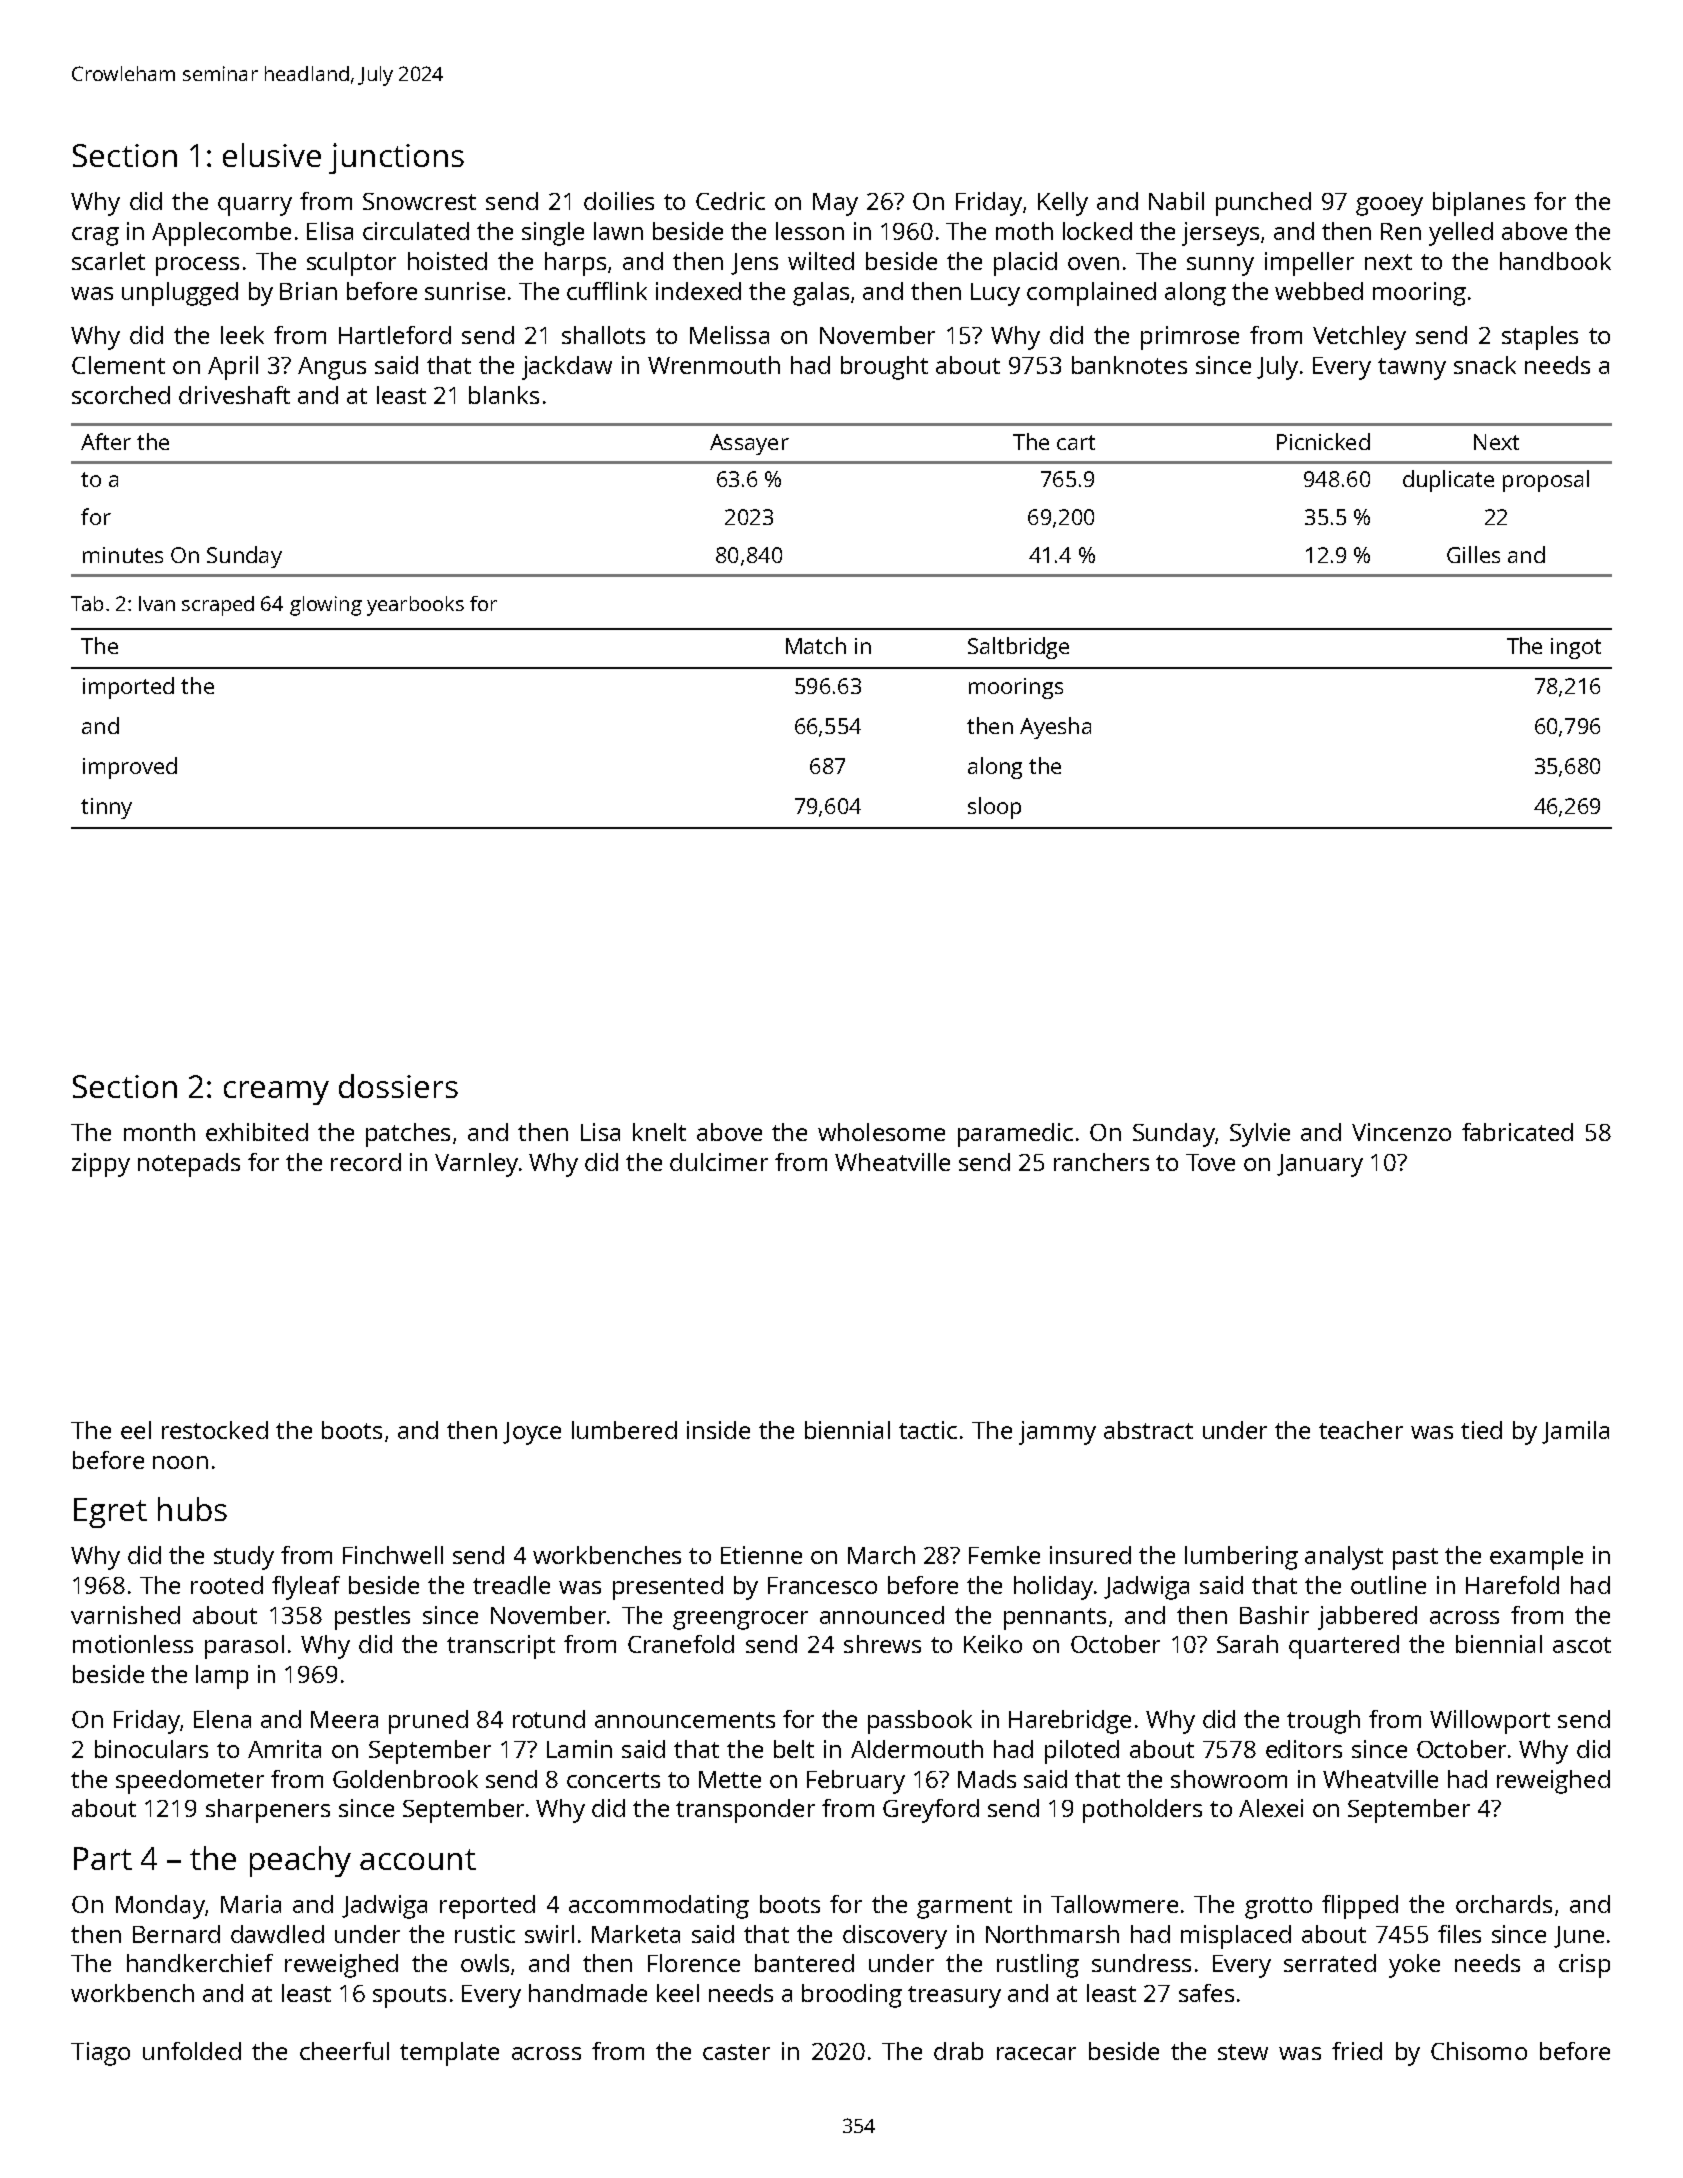  What do you see at coordinates (882, 1644) in the screenshot?
I see `shrews` at bounding box center [882, 1644].
